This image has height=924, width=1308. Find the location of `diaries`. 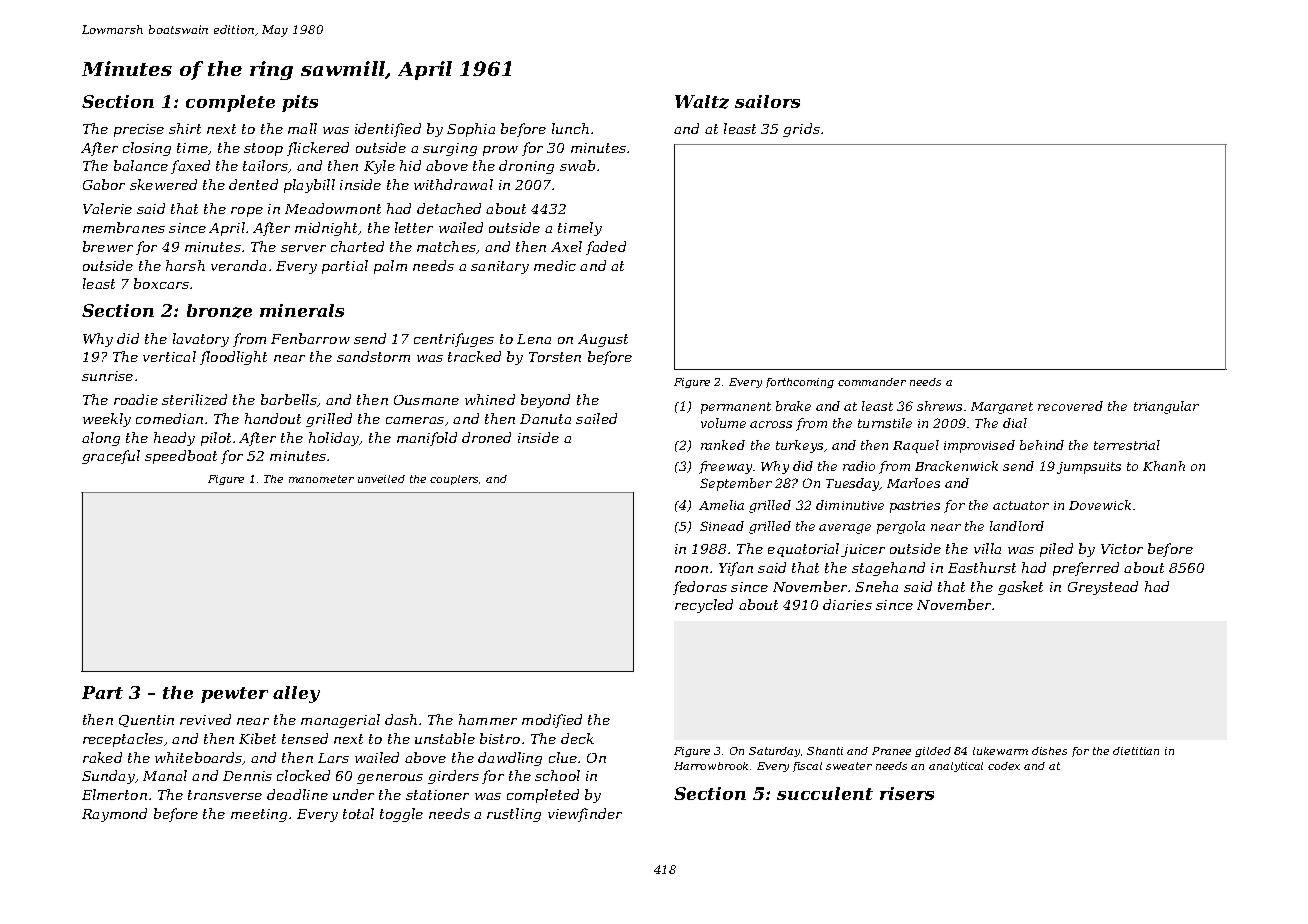

diaries is located at coordinates (847, 604).
